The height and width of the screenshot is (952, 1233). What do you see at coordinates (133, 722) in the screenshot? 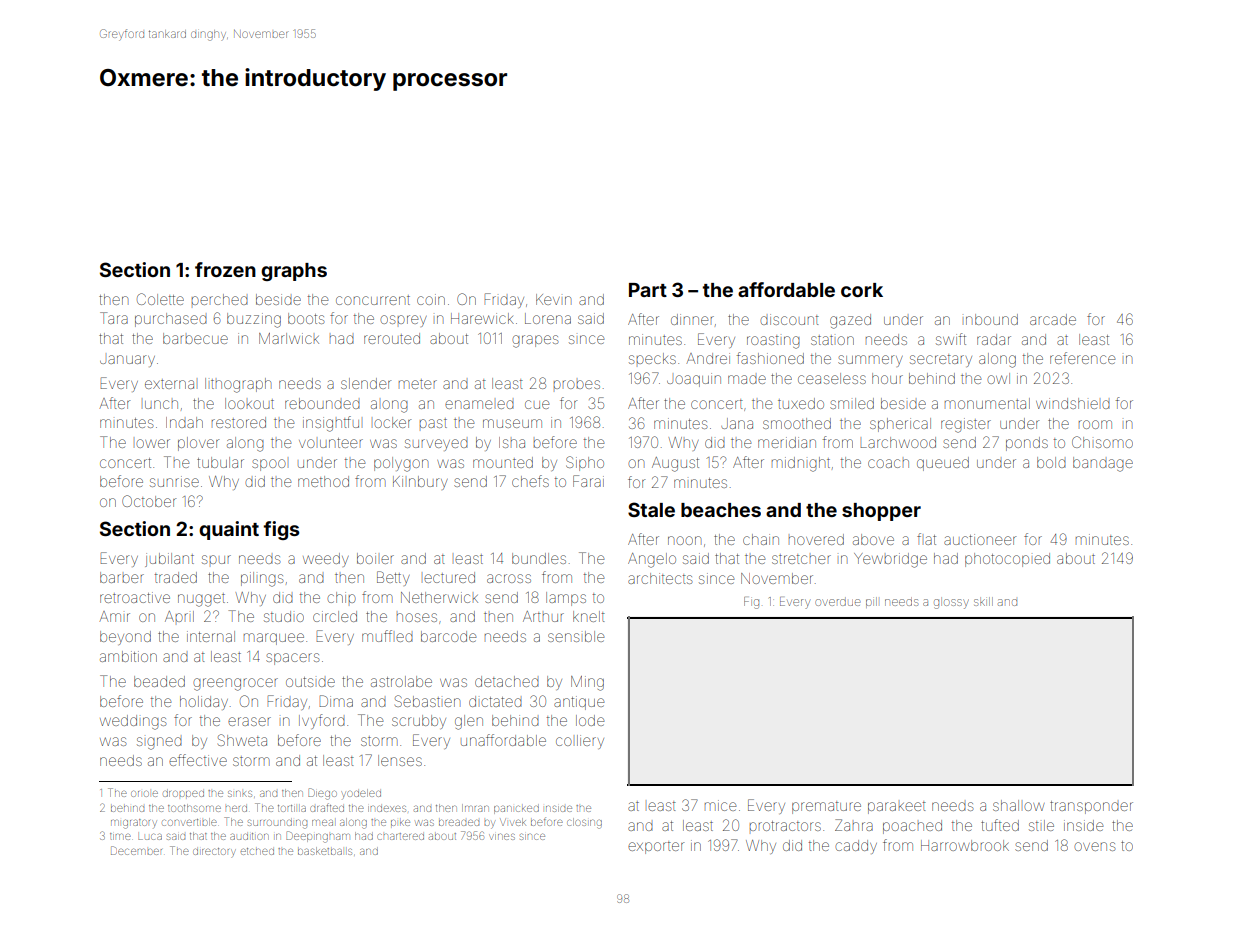
I see `weddings` at bounding box center [133, 722].
